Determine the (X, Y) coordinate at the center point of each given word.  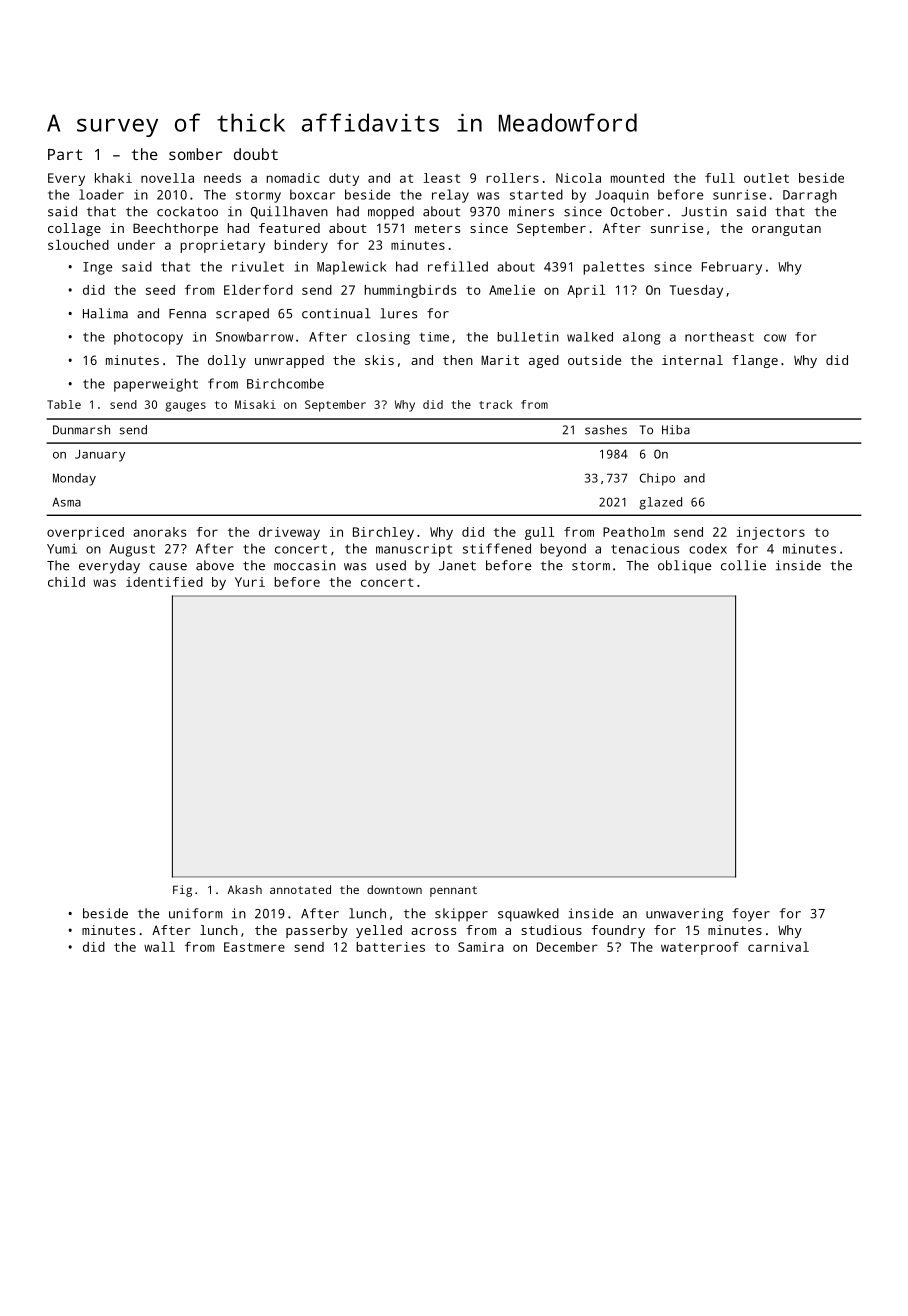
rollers (512, 178)
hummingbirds (410, 291)
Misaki (255, 404)
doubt (256, 154)
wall (159, 947)
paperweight (156, 385)
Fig (182, 891)
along (642, 338)
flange (755, 361)
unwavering (684, 915)
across (433, 931)
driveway (289, 533)
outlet (766, 178)
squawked (528, 915)
